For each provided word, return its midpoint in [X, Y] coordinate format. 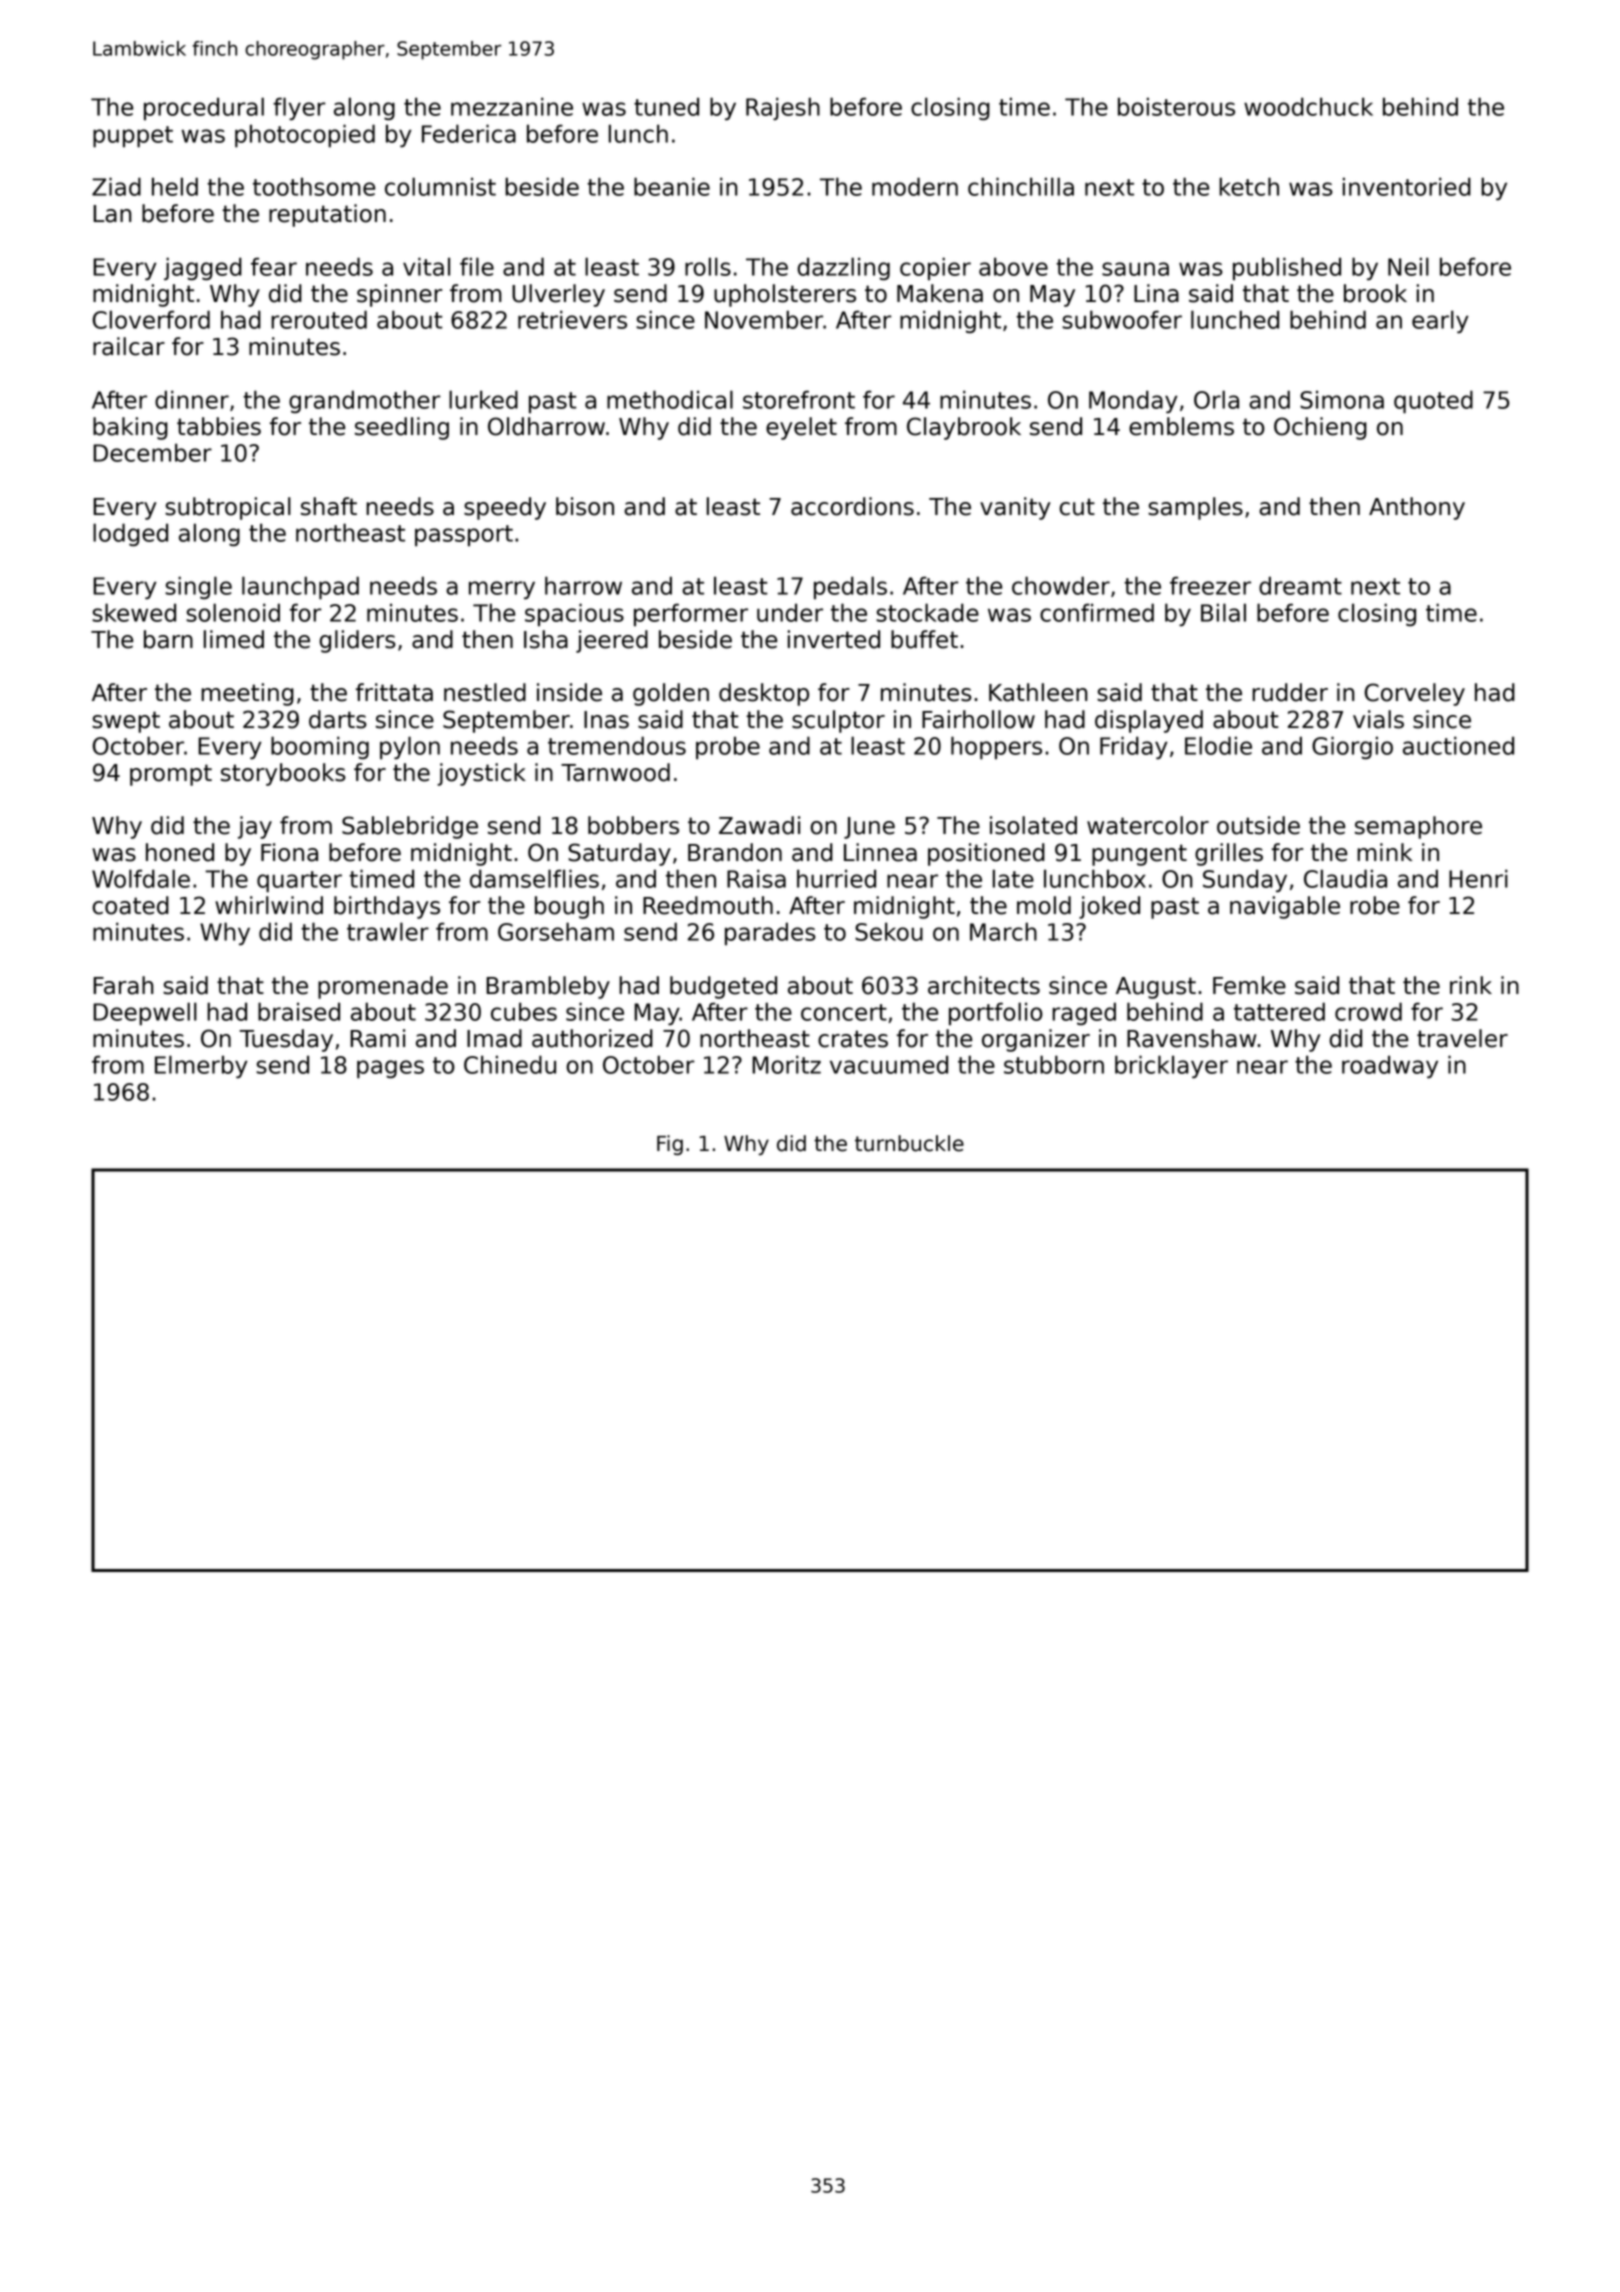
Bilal [1223, 612]
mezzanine [512, 106]
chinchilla [1021, 186]
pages [390, 1069]
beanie [672, 186]
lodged [130, 534]
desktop [764, 694]
